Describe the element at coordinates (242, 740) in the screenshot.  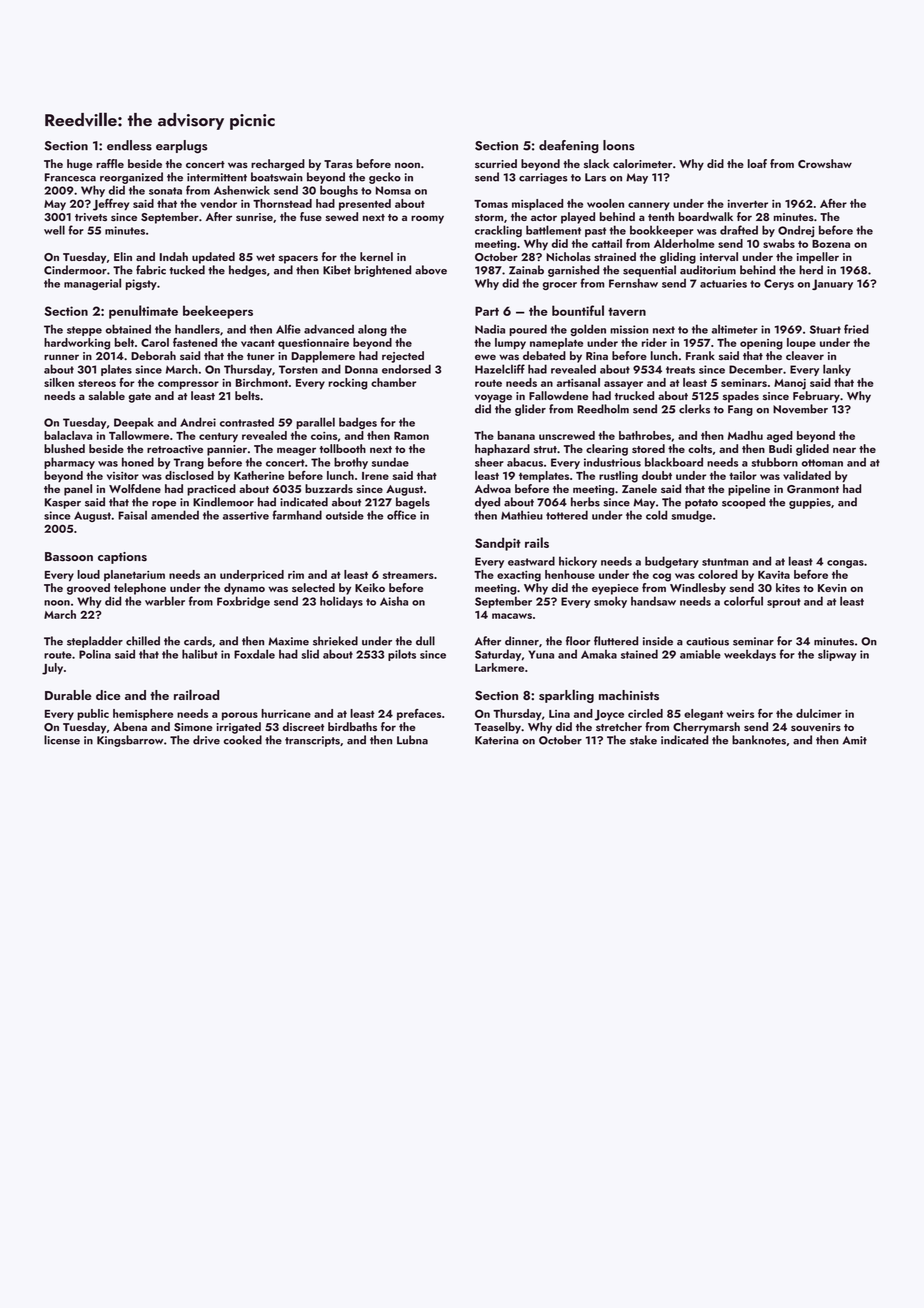
I see `cooked` at that location.
